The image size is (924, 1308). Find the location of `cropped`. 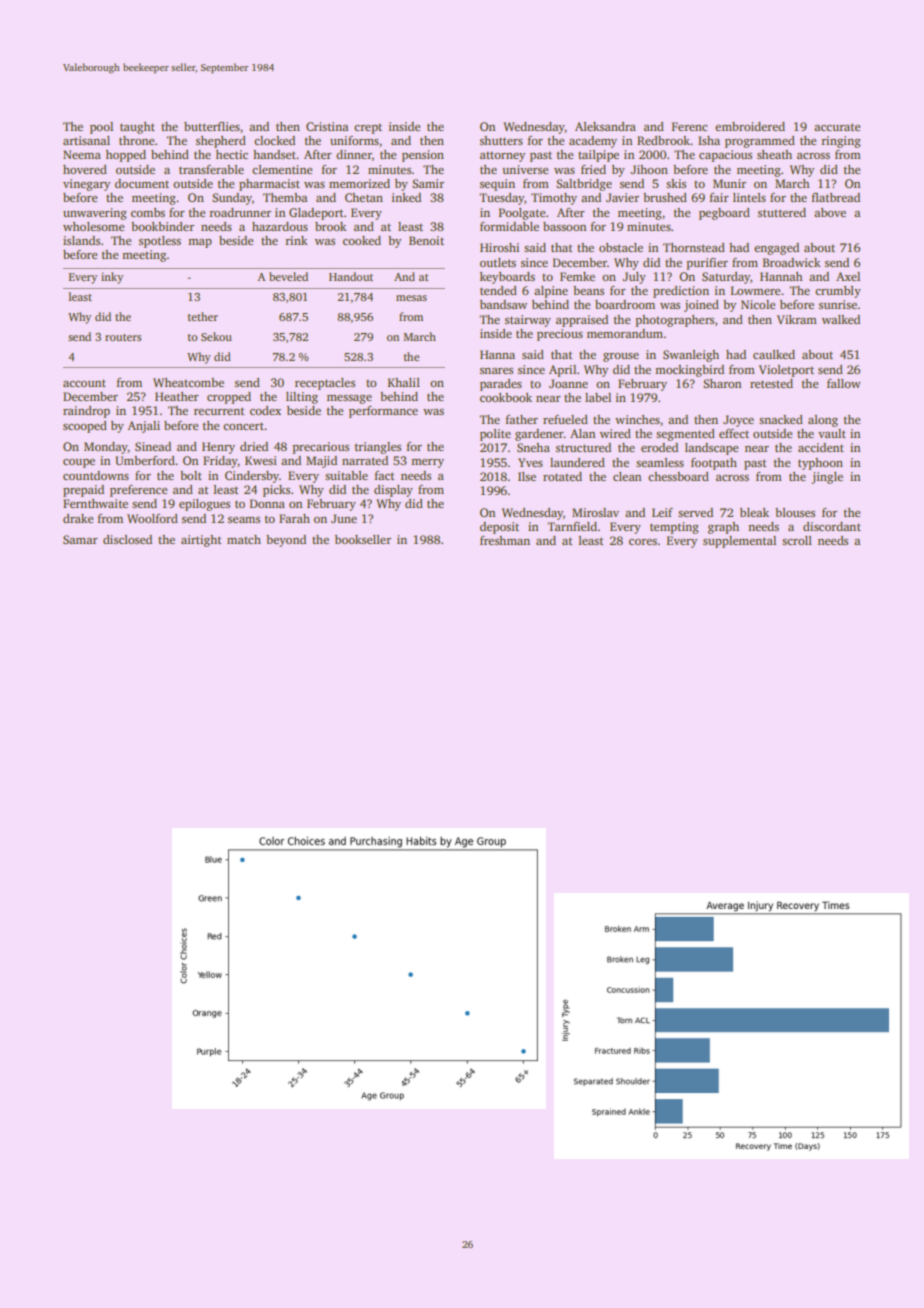

cropped is located at coordinates (229, 398).
